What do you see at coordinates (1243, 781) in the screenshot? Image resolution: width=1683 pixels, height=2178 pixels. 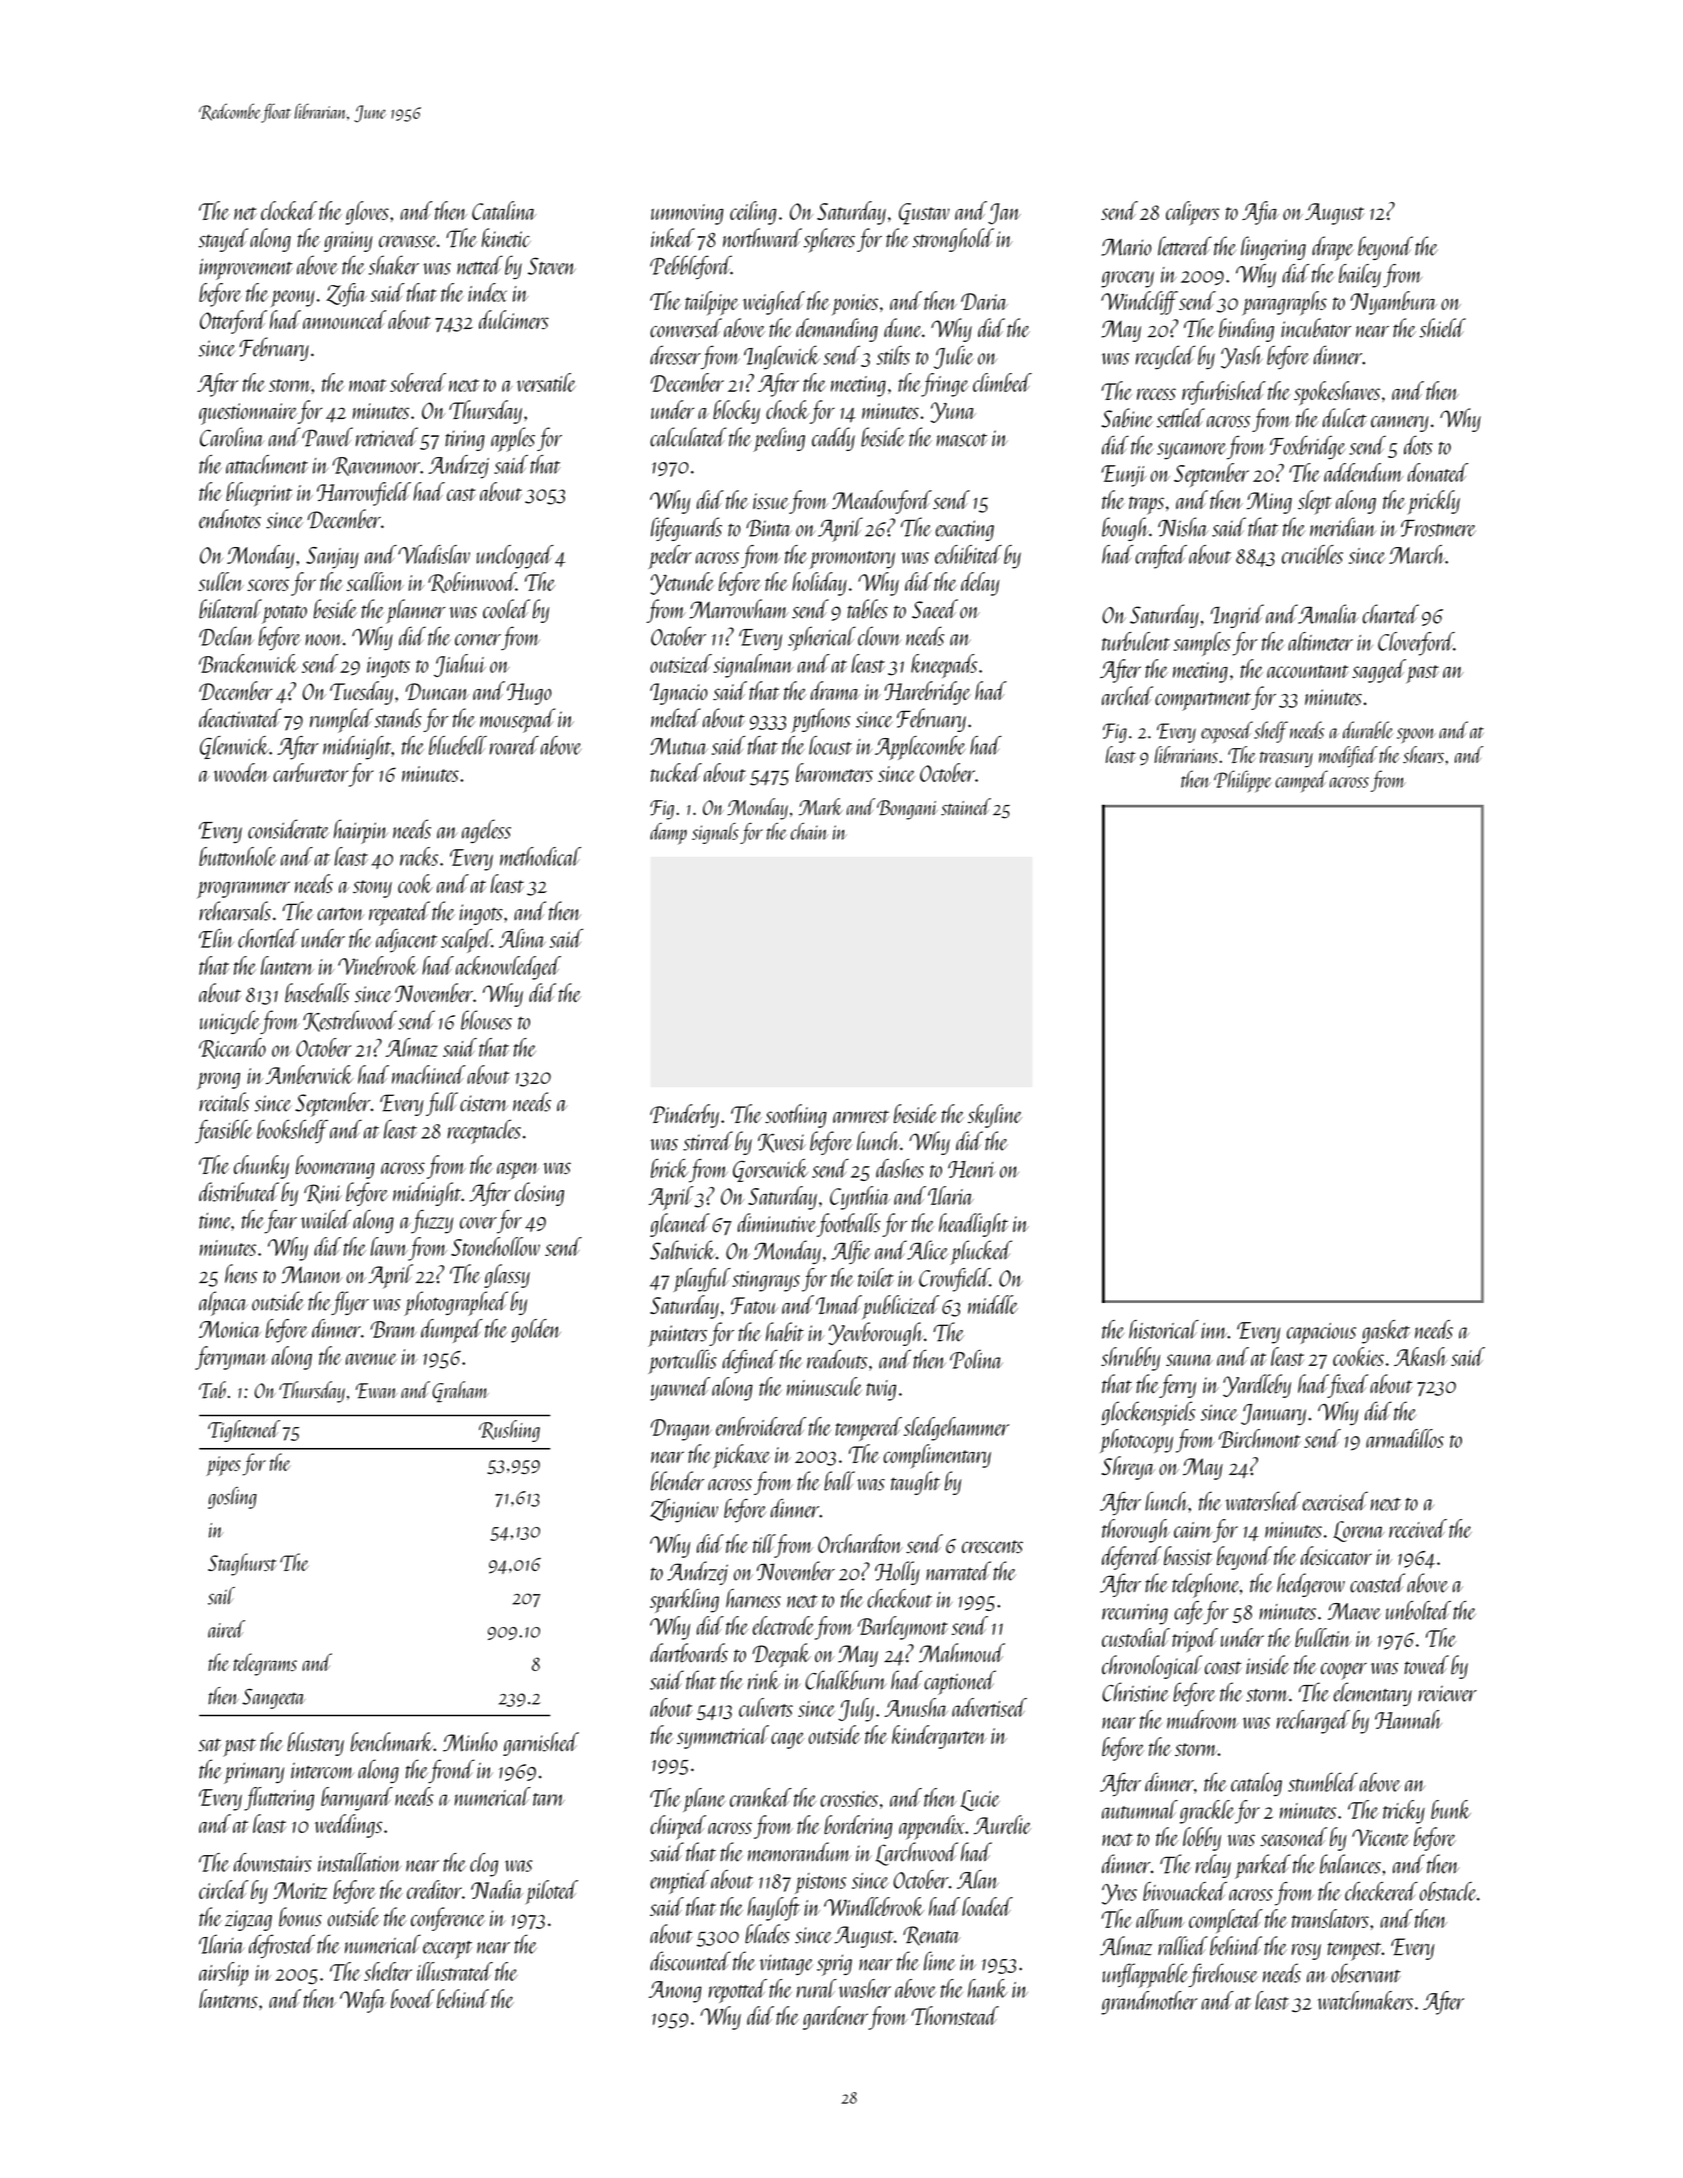 I see `Philippe` at bounding box center [1243, 781].
